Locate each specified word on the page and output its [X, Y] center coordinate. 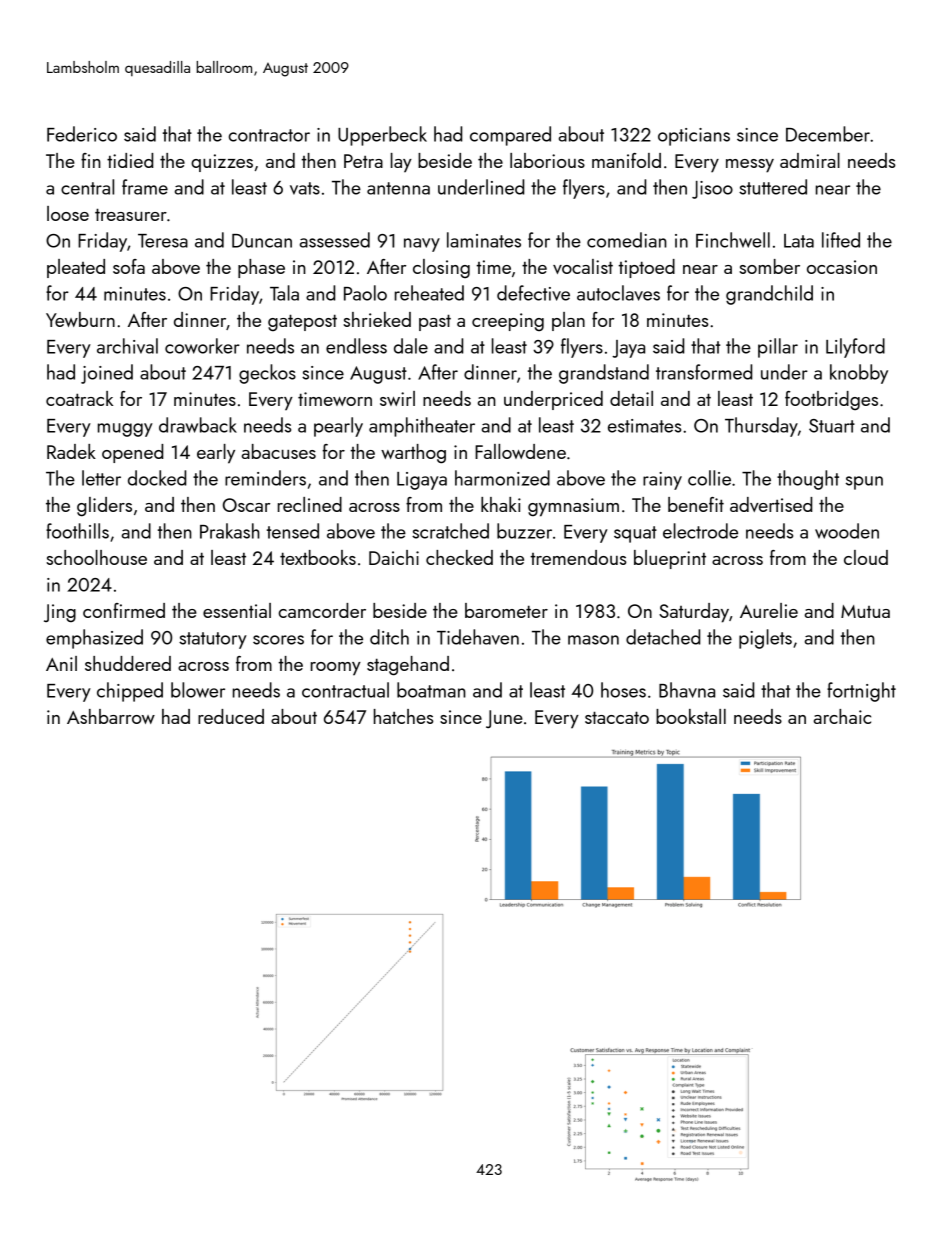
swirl [397, 398]
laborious [547, 160]
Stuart [832, 426]
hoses [623, 690]
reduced [231, 716]
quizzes [222, 163]
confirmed [124, 610]
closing [441, 268]
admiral [810, 160]
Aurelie [769, 610]
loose [68, 213]
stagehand [408, 666]
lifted [841, 240]
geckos [267, 374]
